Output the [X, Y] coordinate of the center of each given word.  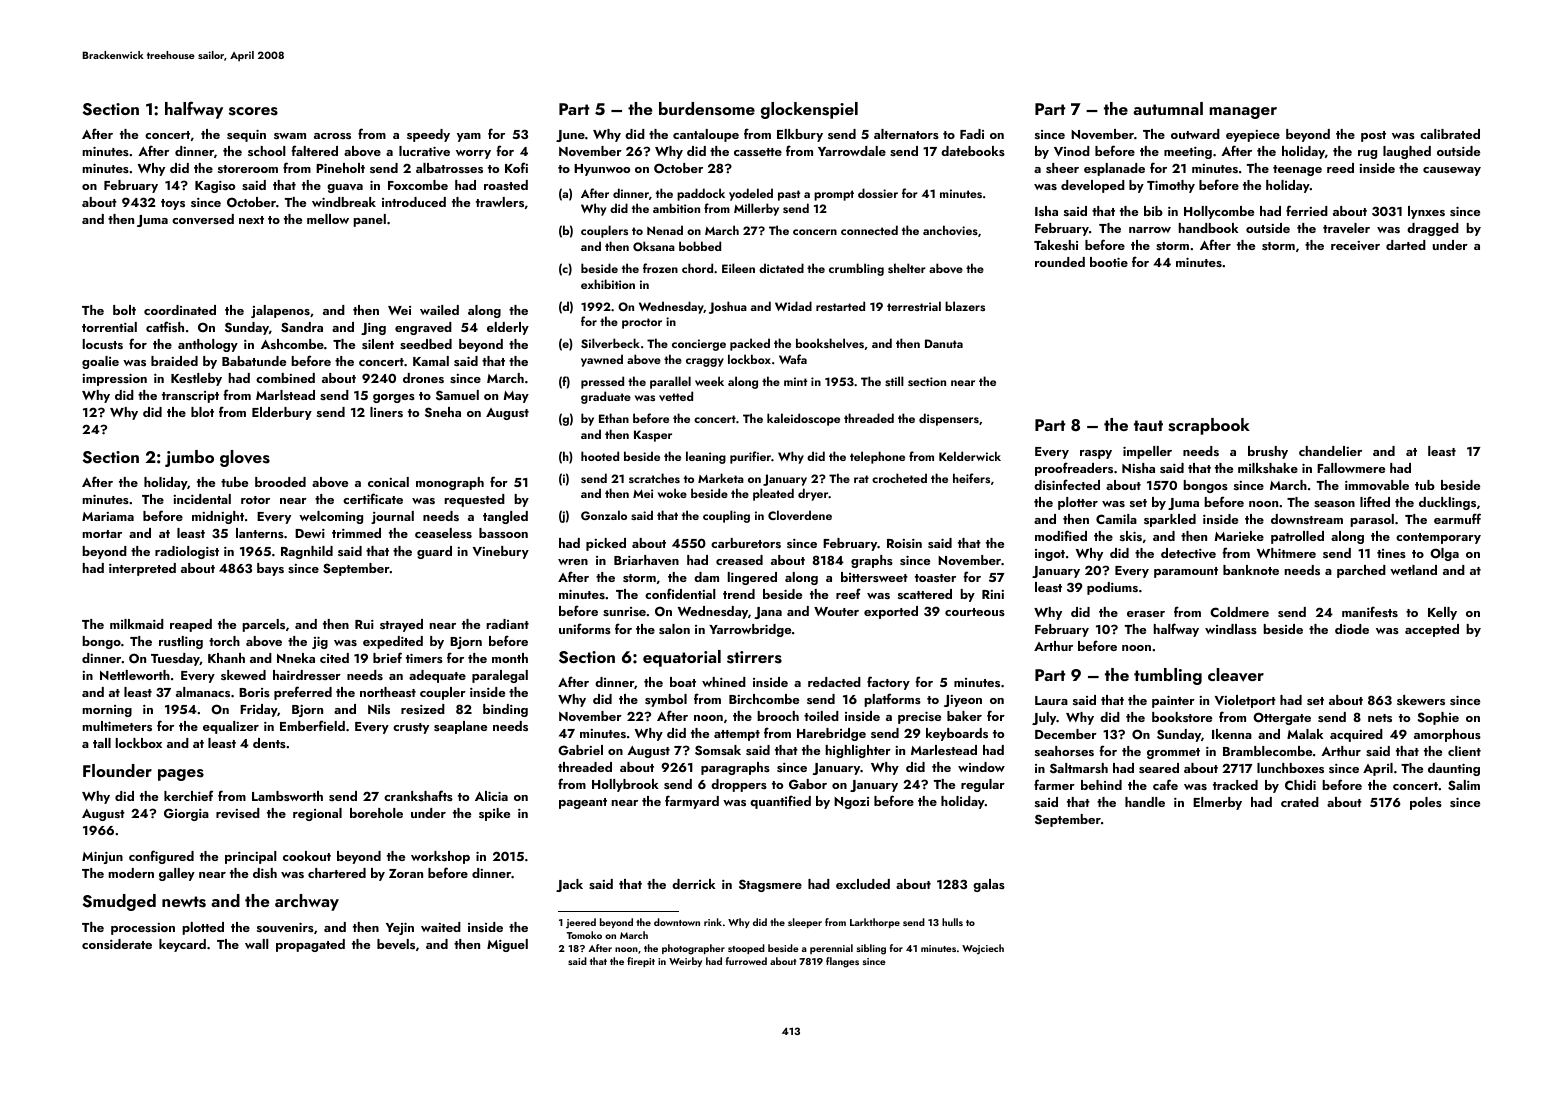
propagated [310, 945]
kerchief [188, 795]
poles [1426, 803]
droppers [739, 785]
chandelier [1330, 451]
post [1373, 136]
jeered [581, 923]
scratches [654, 478]
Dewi [310, 533]
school [267, 151]
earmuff [1457, 518]
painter [1173, 702]
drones [423, 378]
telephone [877, 457]
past [789, 195]
